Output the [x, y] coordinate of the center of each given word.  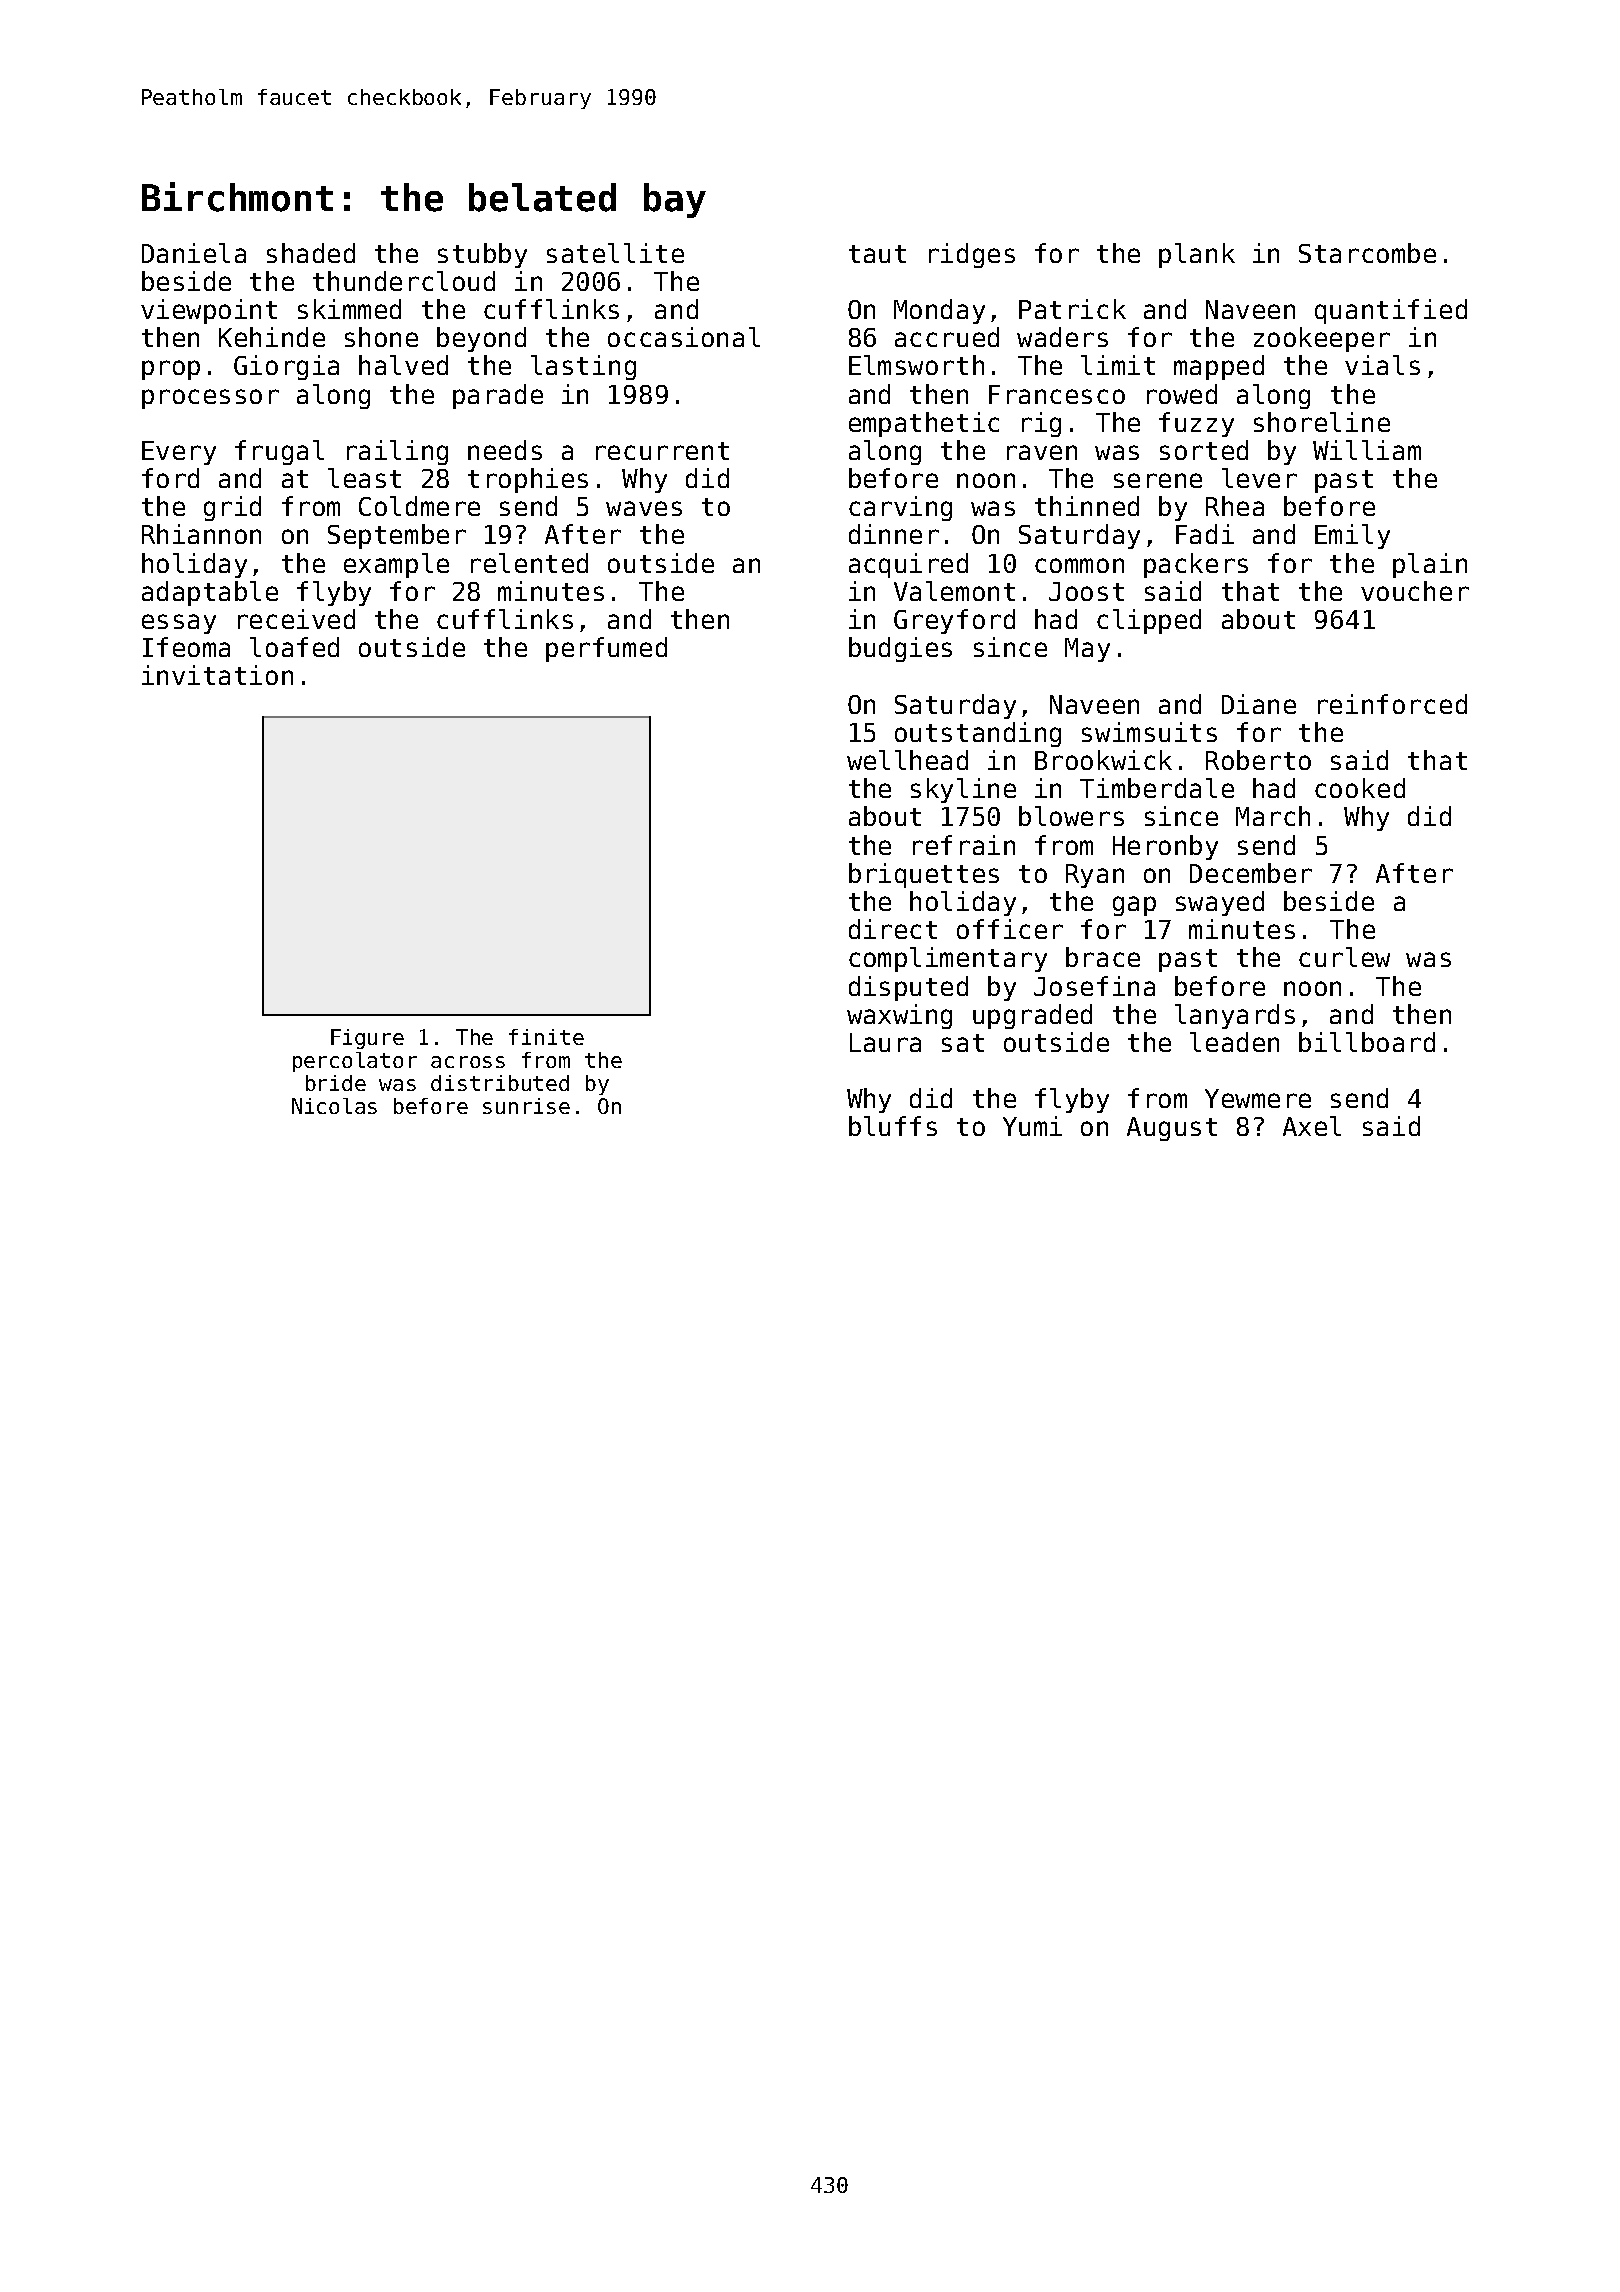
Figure [367, 1039]
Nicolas [334, 1106]
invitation [217, 675]
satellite [615, 253]
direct [893, 929]
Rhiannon [201, 534]
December [1251, 873]
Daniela [194, 253]
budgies [900, 649]
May [1087, 650]
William [1367, 450]
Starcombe [1367, 253]
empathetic [924, 424]
